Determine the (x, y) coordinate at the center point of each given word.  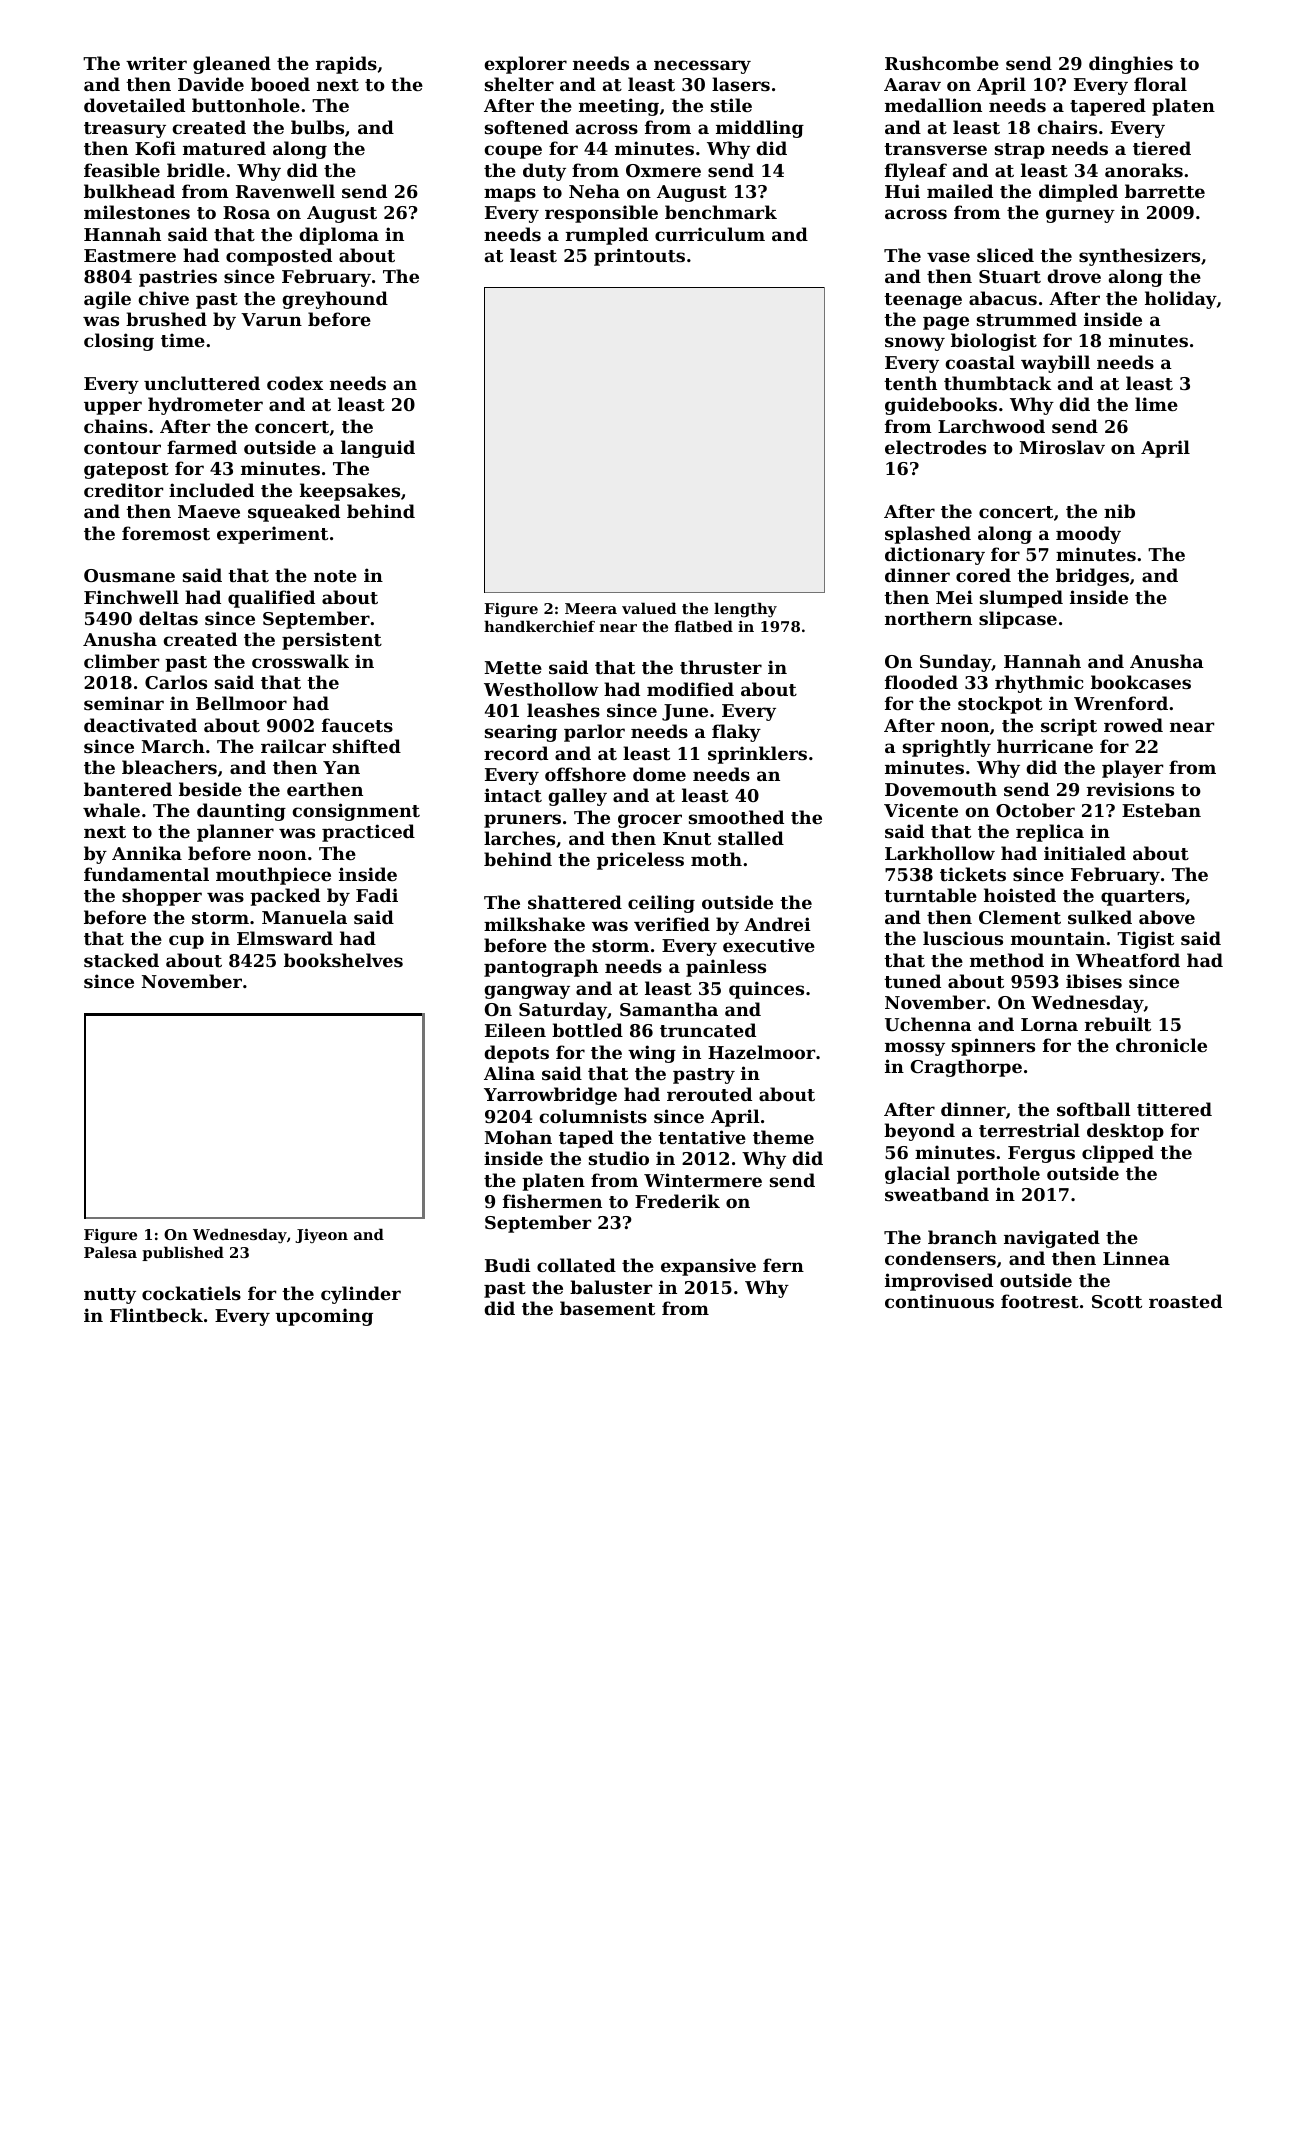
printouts (639, 257)
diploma (339, 236)
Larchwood (991, 426)
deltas (168, 618)
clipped (1118, 1154)
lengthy (745, 609)
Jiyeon (321, 1236)
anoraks (1144, 170)
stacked (121, 960)
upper (113, 408)
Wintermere (703, 1180)
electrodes (935, 447)
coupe (513, 152)
